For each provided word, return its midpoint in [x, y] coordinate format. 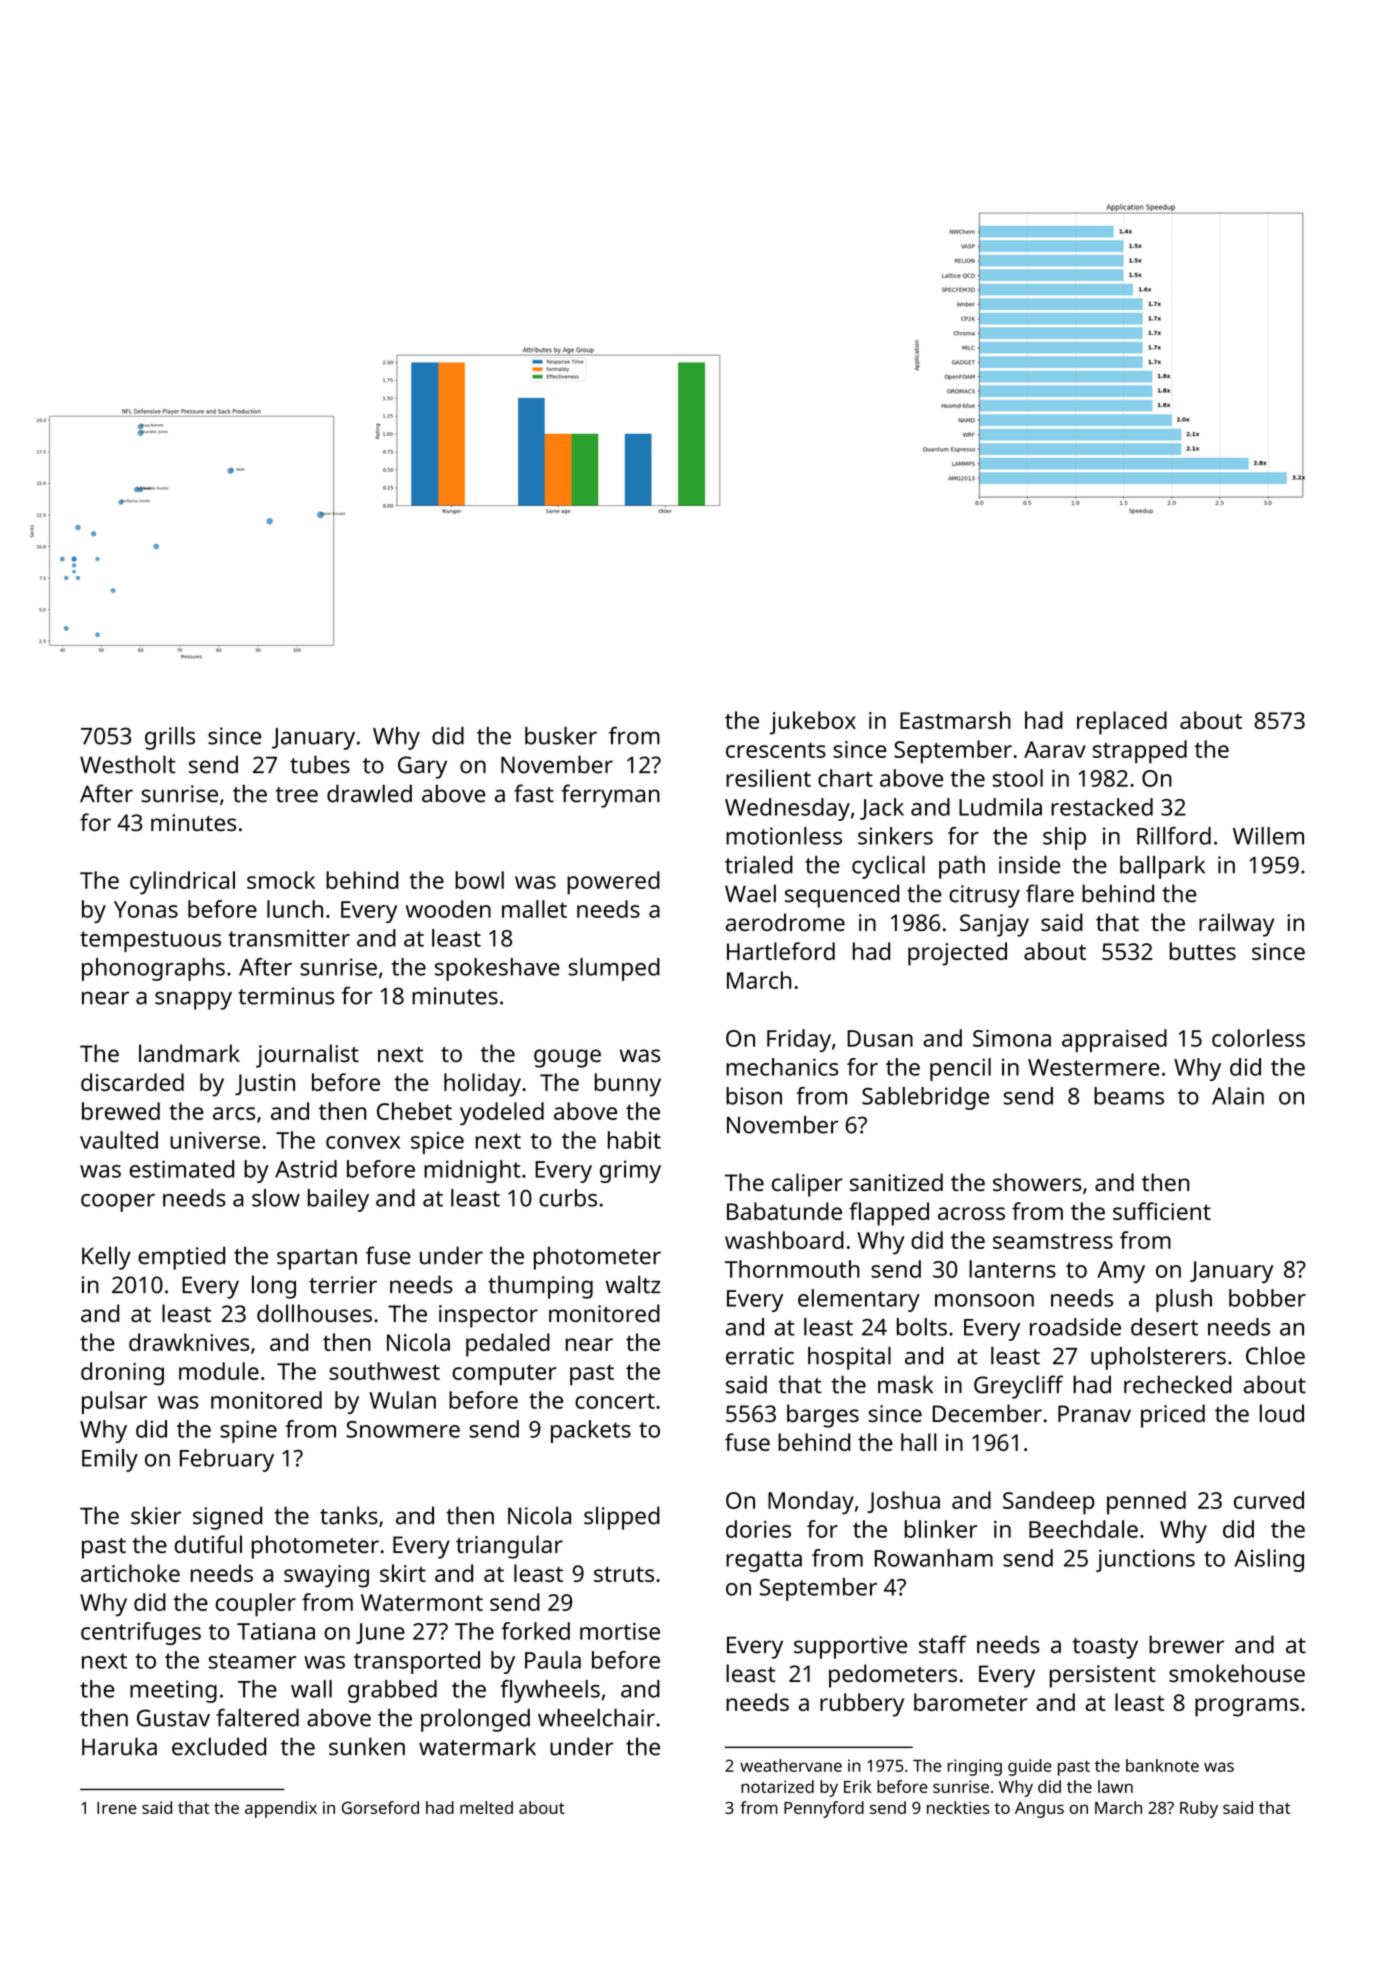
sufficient [1162, 1211]
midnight [472, 1171]
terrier [343, 1285]
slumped [614, 969]
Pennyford [824, 1809]
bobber [1267, 1298]
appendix [281, 1809]
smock [281, 880]
